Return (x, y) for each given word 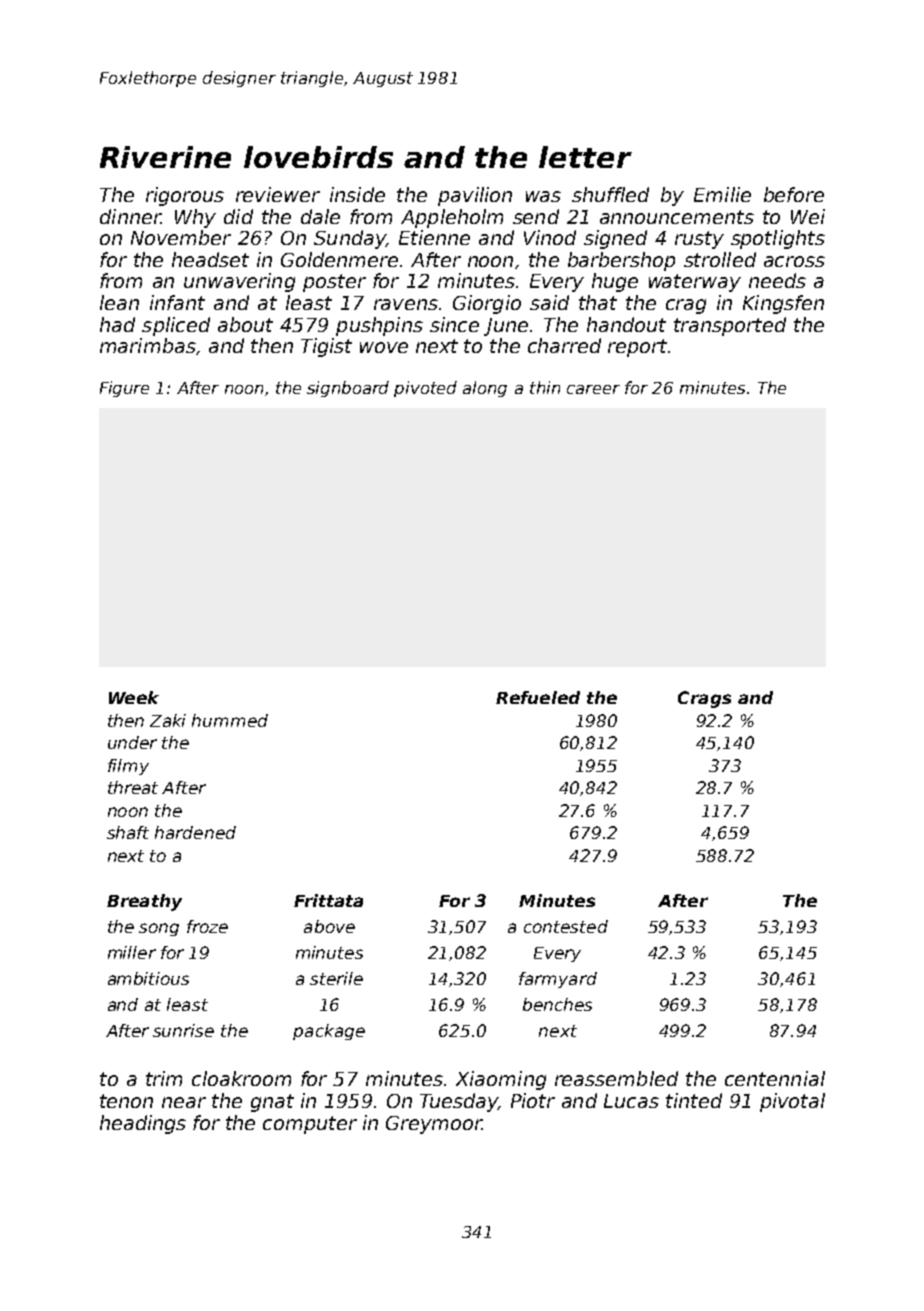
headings (143, 1124)
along (485, 389)
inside (357, 194)
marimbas (147, 345)
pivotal (792, 1102)
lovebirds (318, 157)
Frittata (328, 900)
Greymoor (434, 1125)
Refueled (538, 697)
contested (566, 926)
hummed (230, 720)
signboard (348, 389)
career (593, 389)
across (794, 261)
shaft (128, 832)
